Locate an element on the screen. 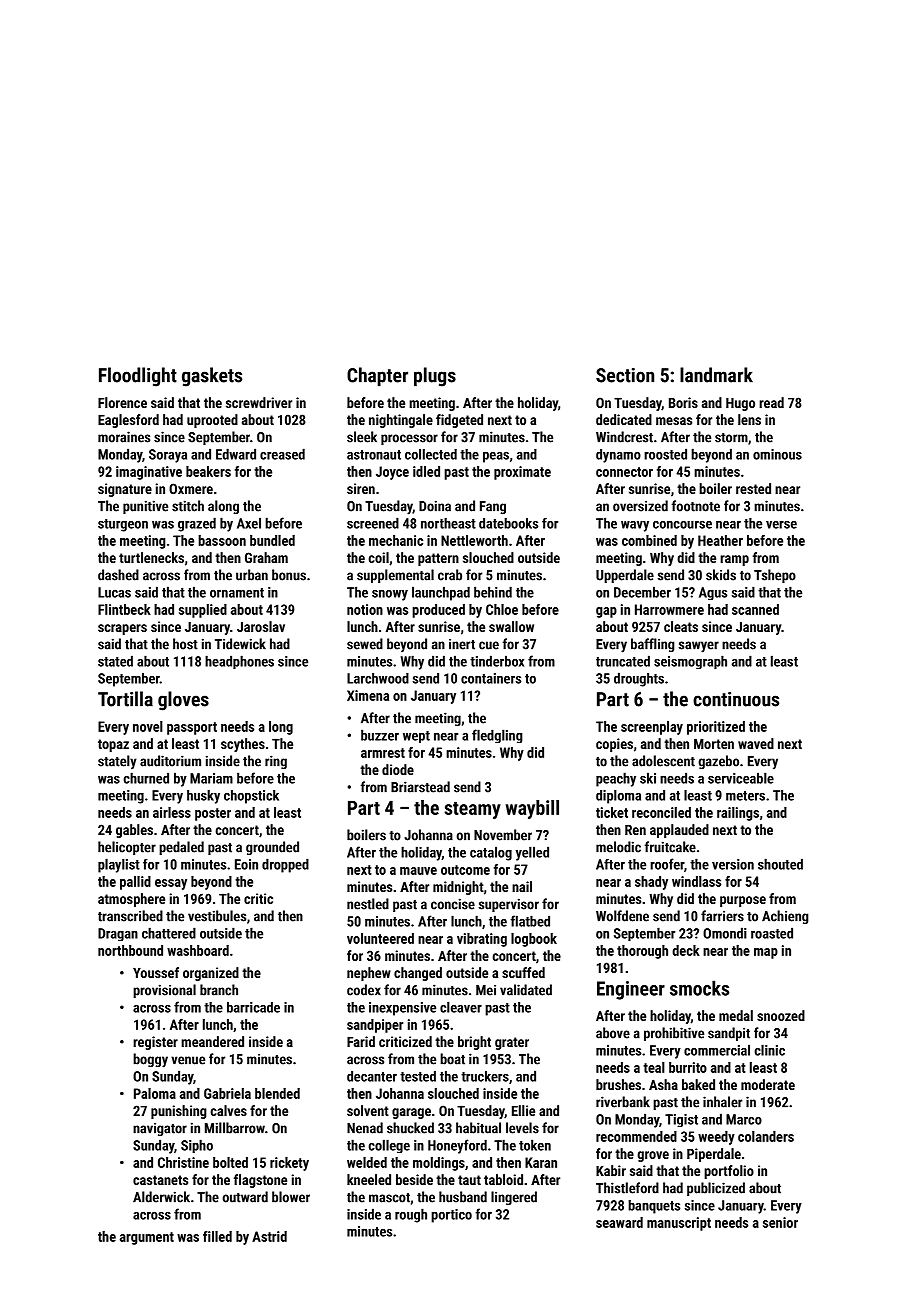 Image resolution: width=908 pixels, height=1316 pixels. stated is located at coordinates (115, 661).
